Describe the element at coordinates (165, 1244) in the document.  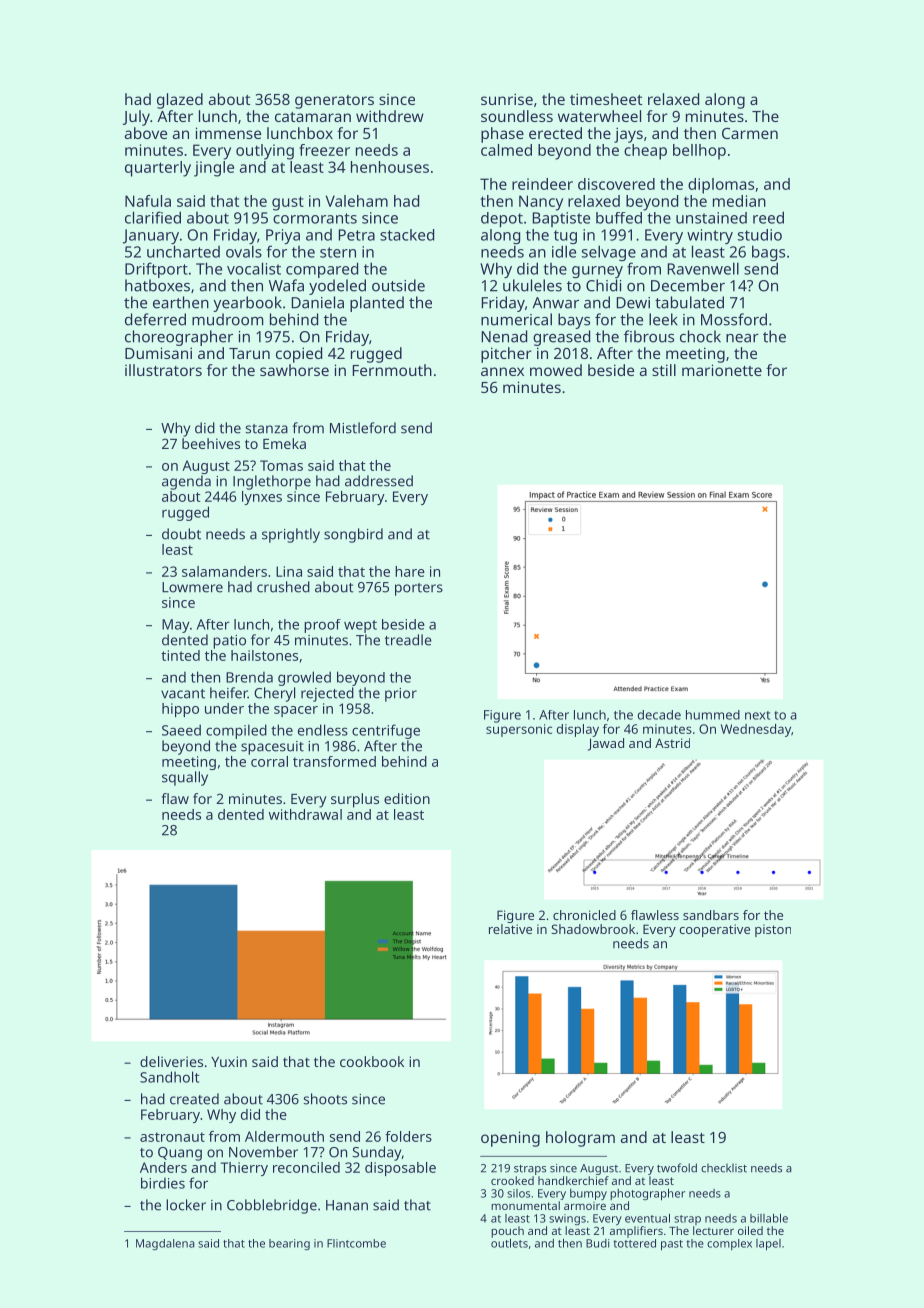
I see `Magdalena` at that location.
